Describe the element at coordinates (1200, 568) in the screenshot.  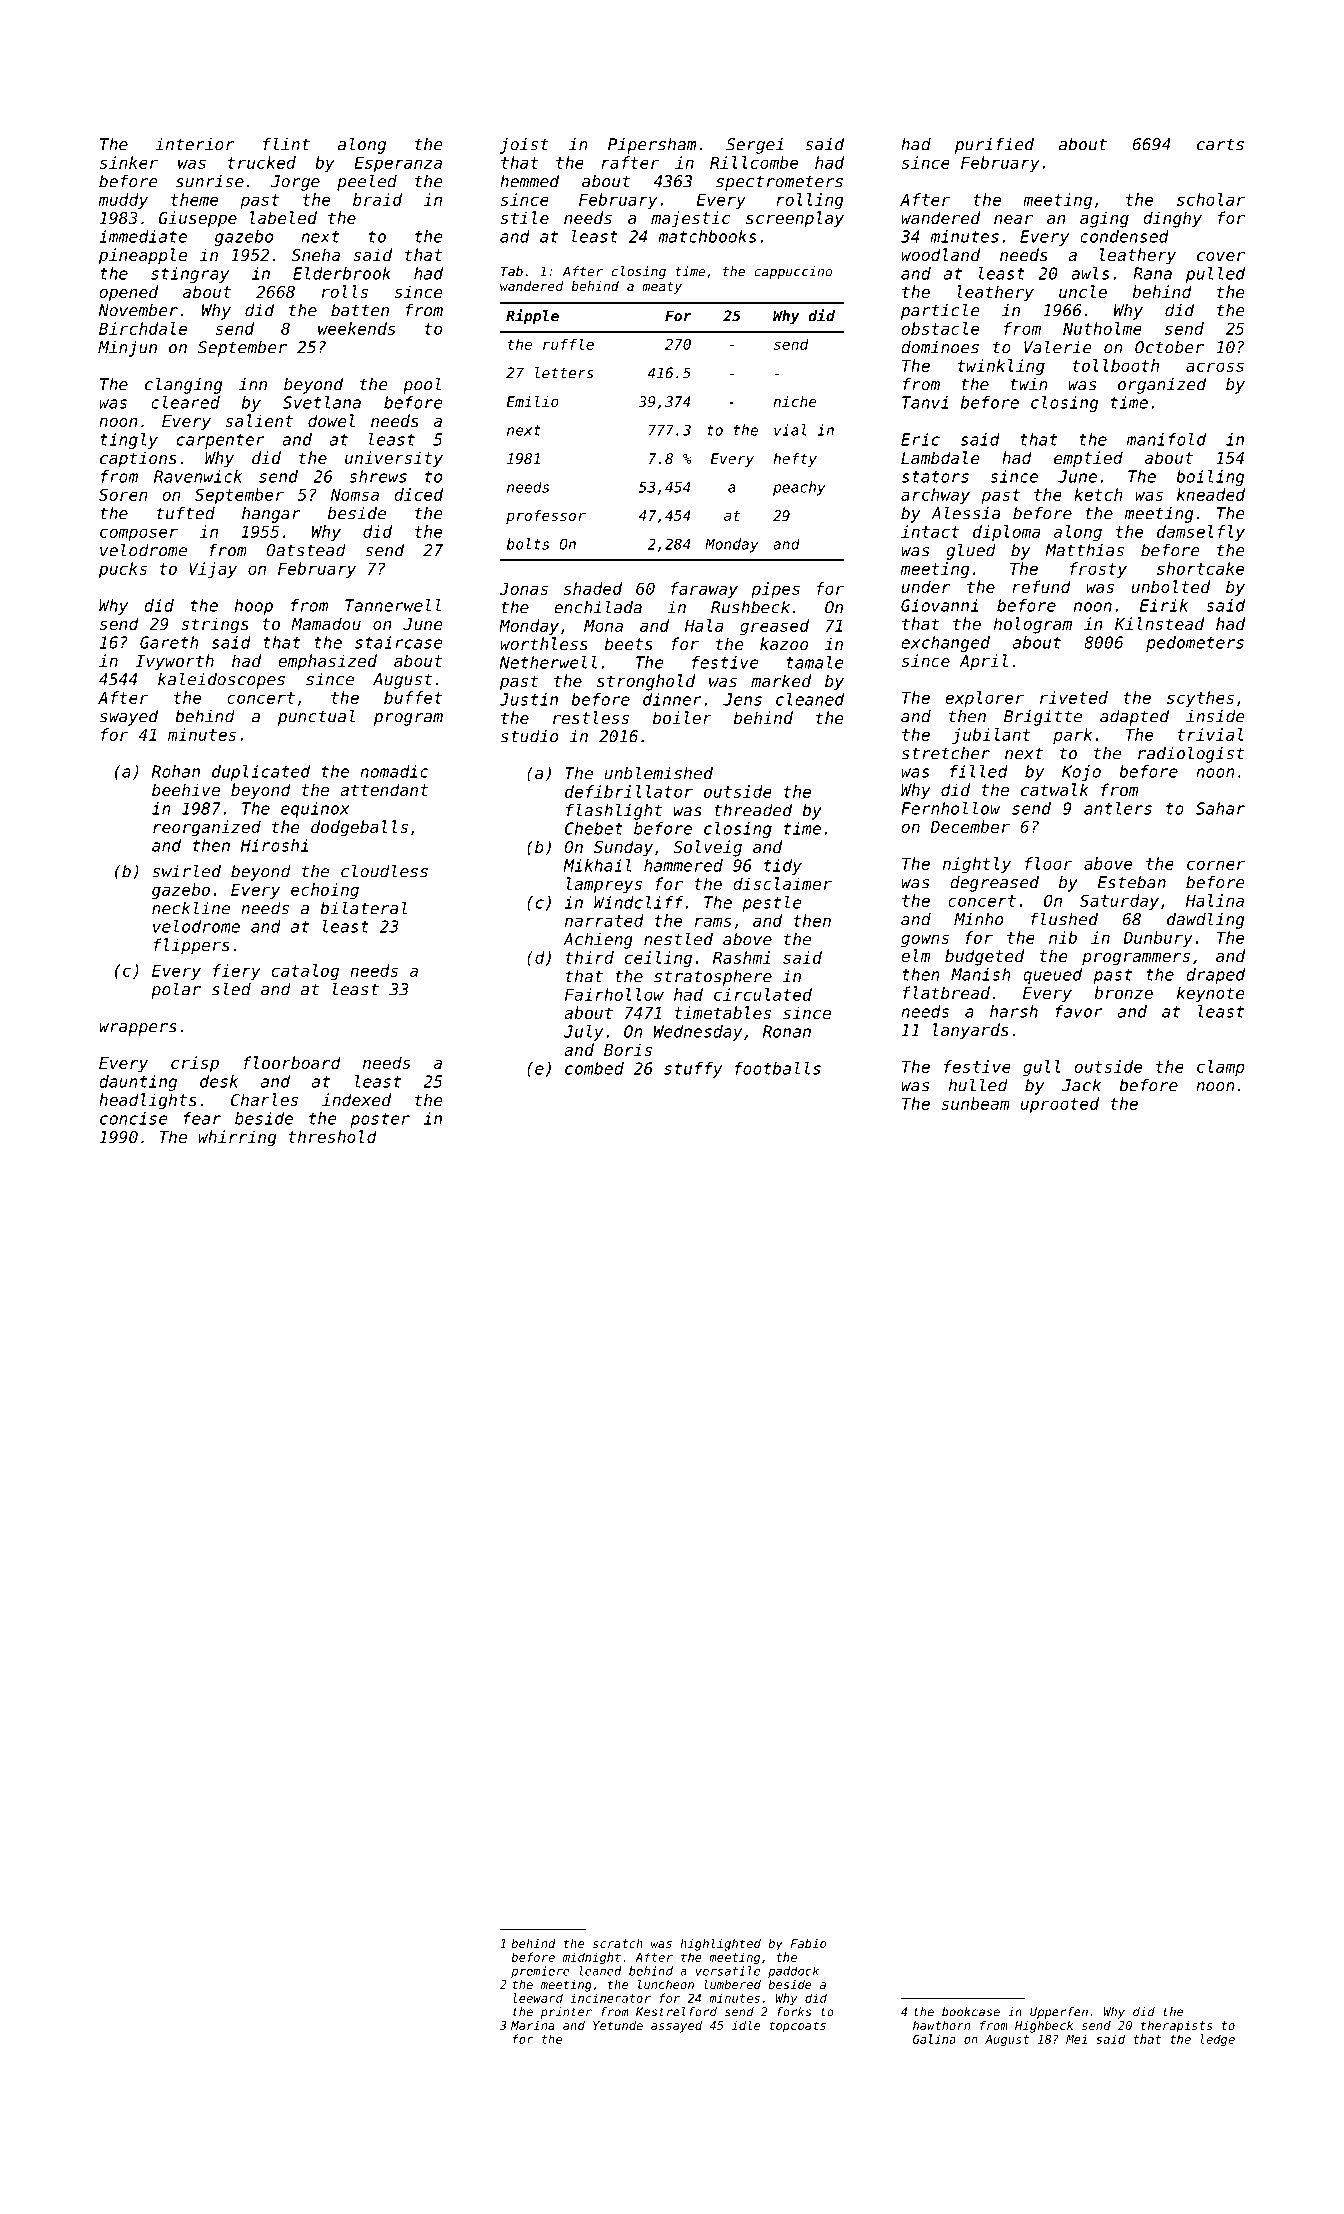
I see `shortcake` at that location.
